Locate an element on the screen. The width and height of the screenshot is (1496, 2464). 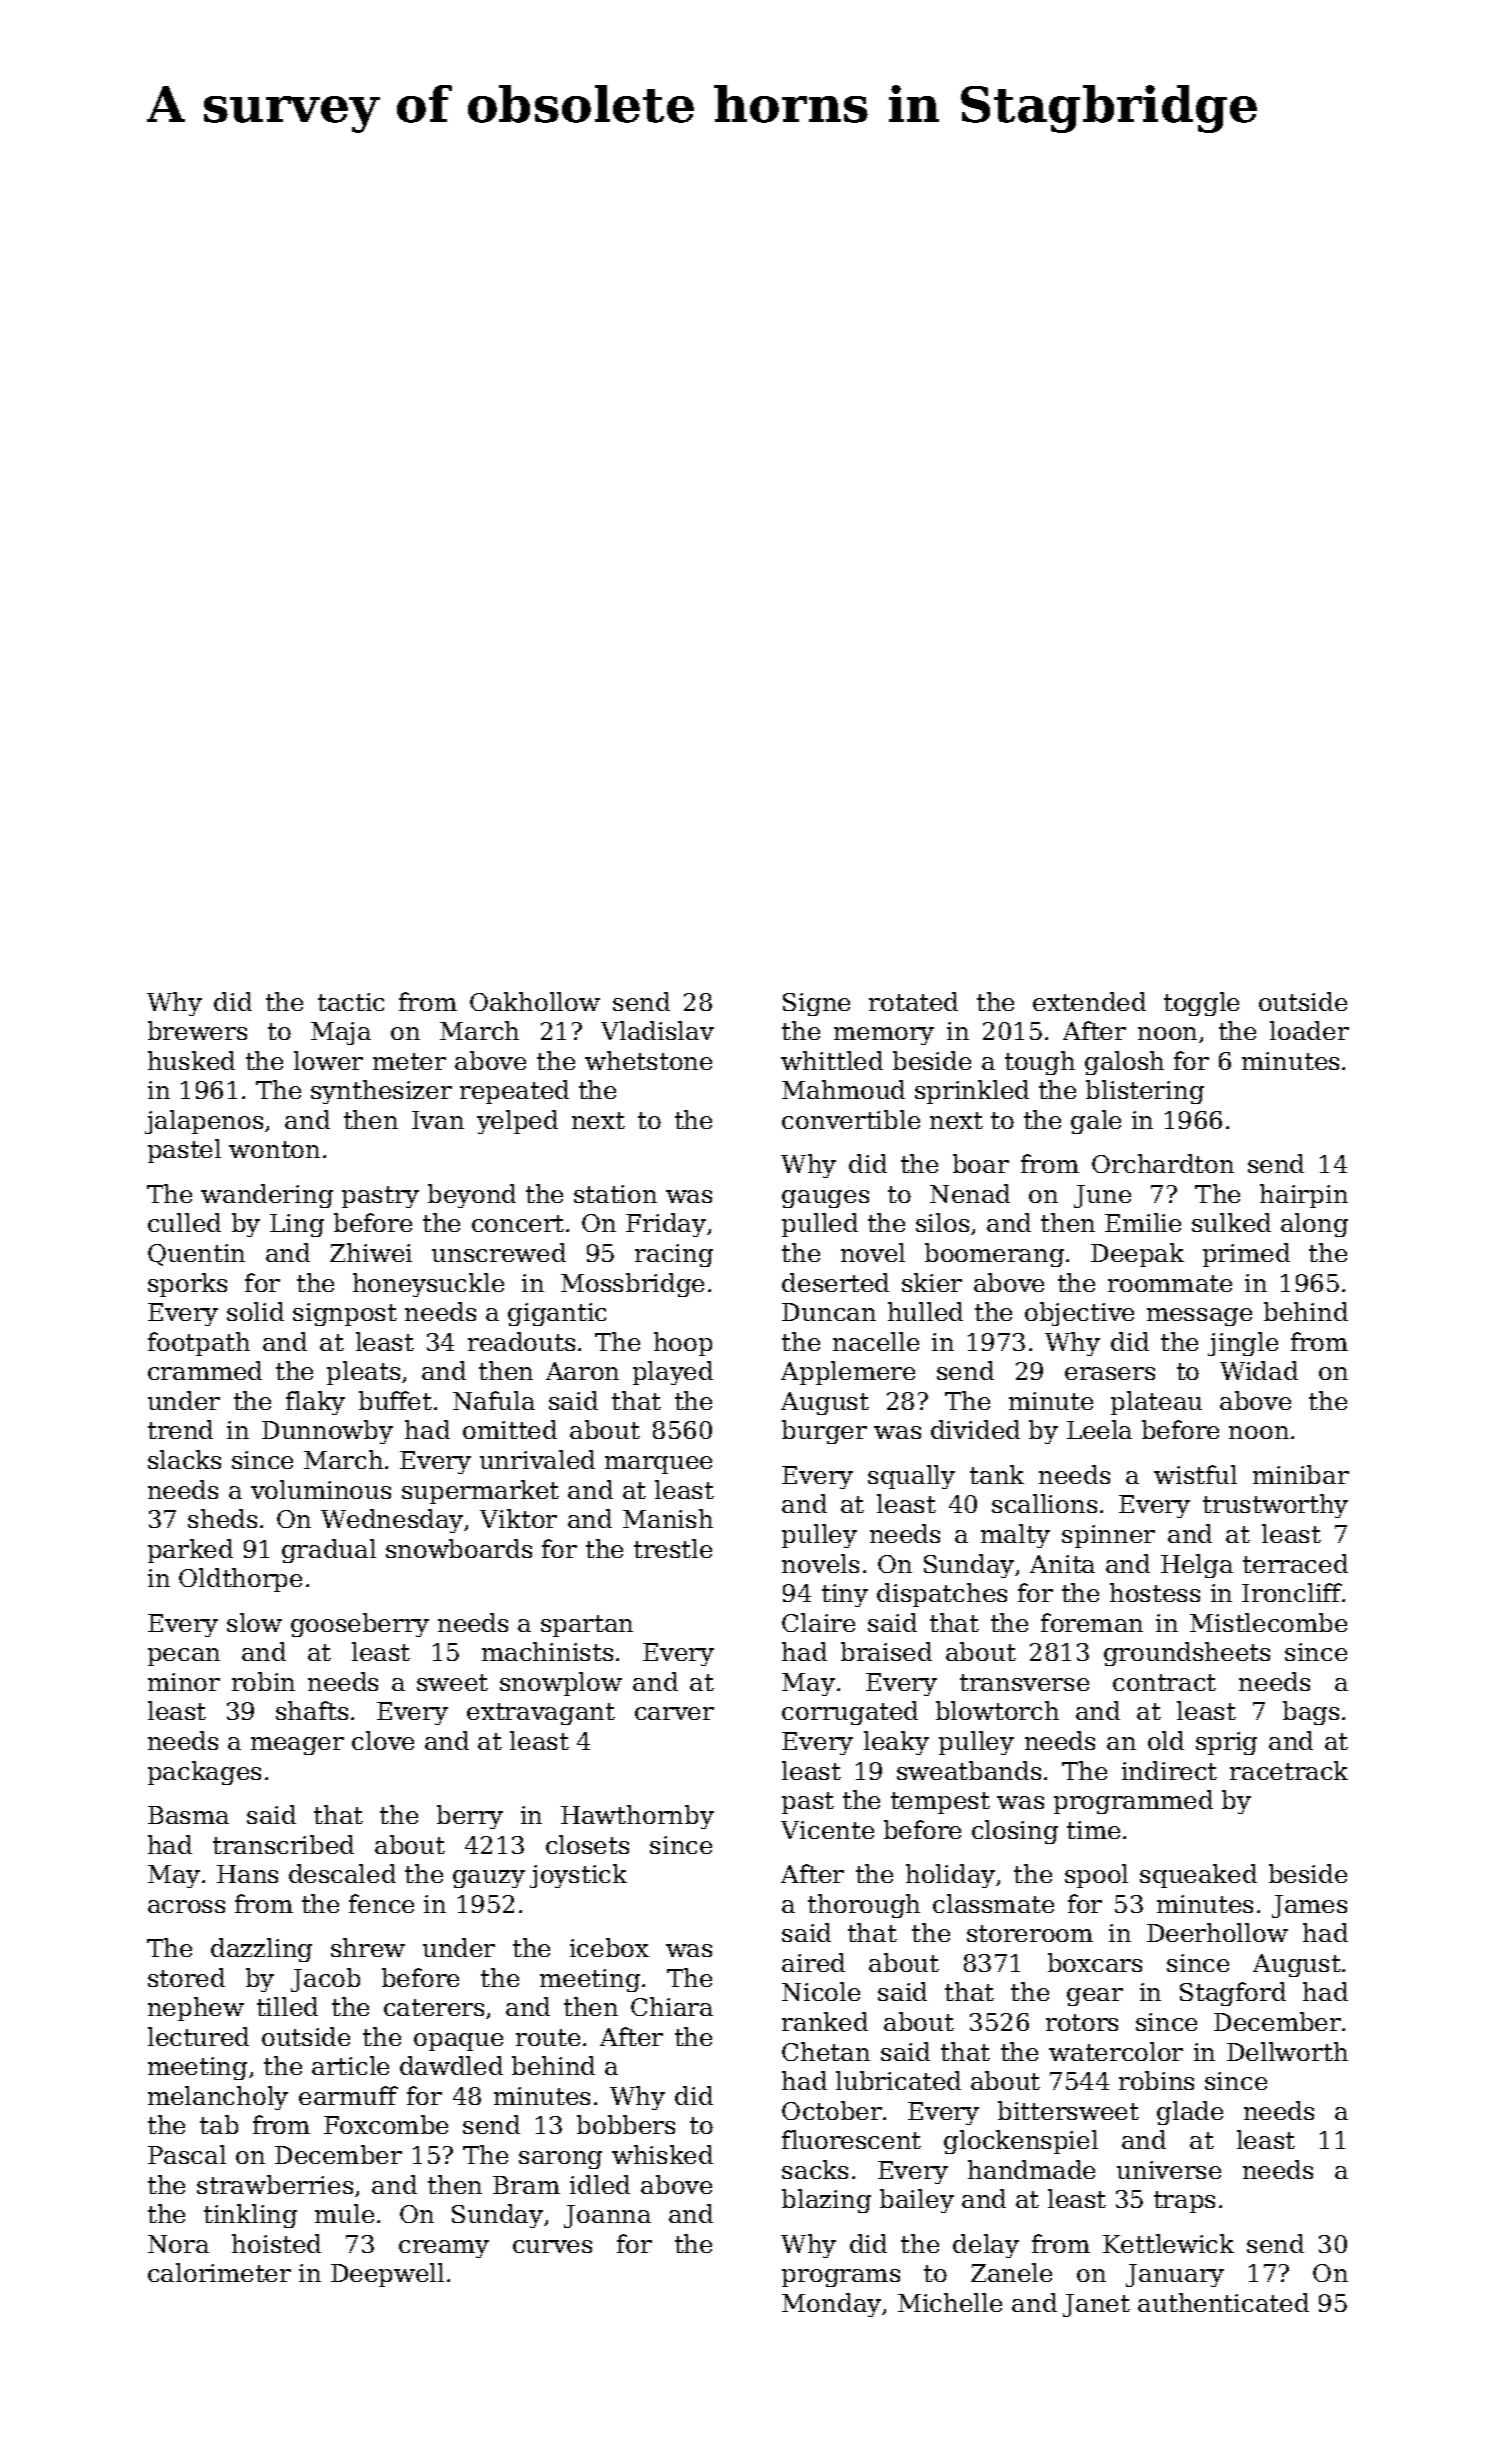
Deepwell is located at coordinates (387, 2275).
